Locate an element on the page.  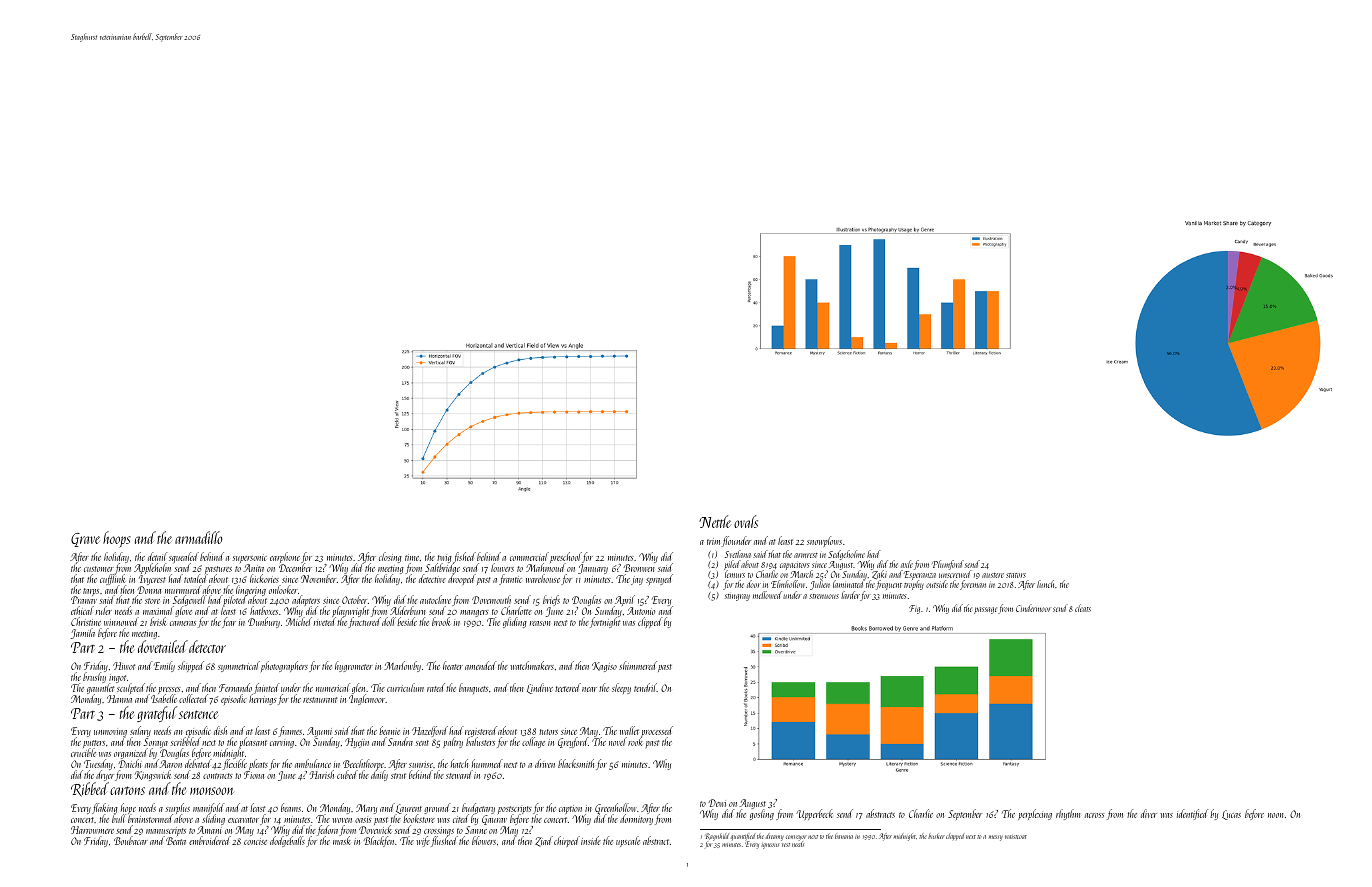
wallet is located at coordinates (629, 730).
